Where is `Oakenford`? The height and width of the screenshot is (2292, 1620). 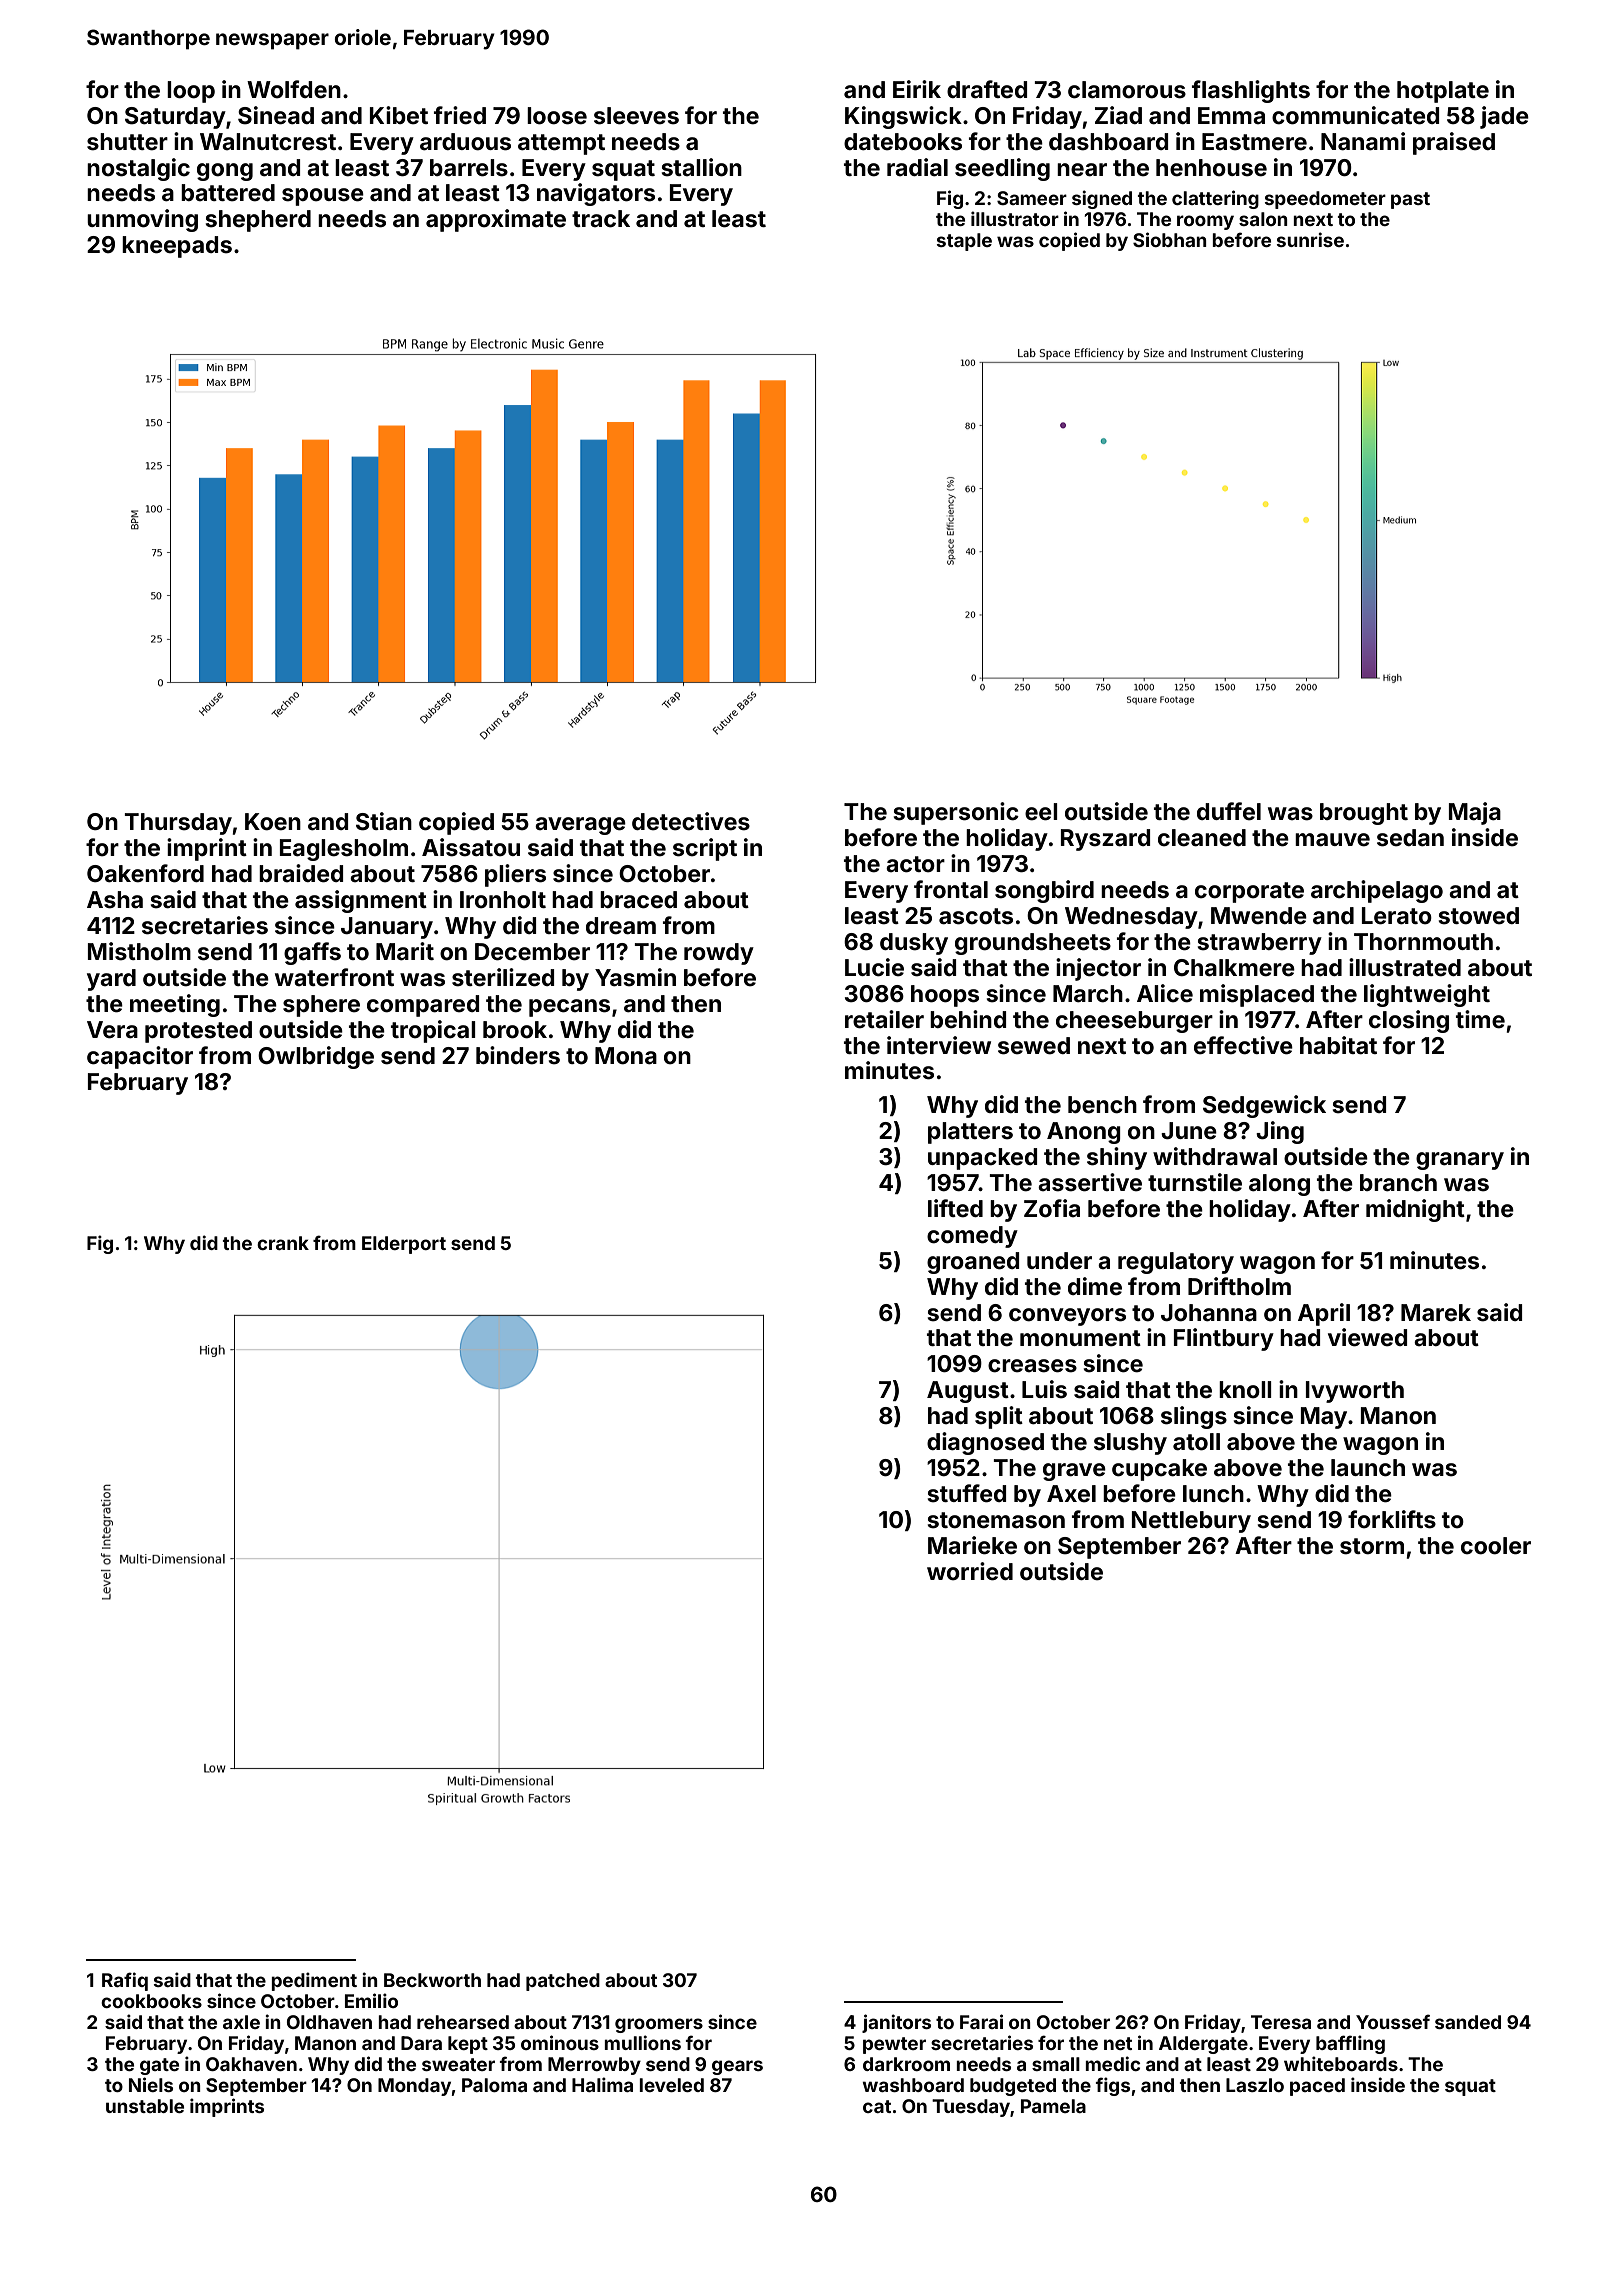 Oakenford is located at coordinates (145, 873).
